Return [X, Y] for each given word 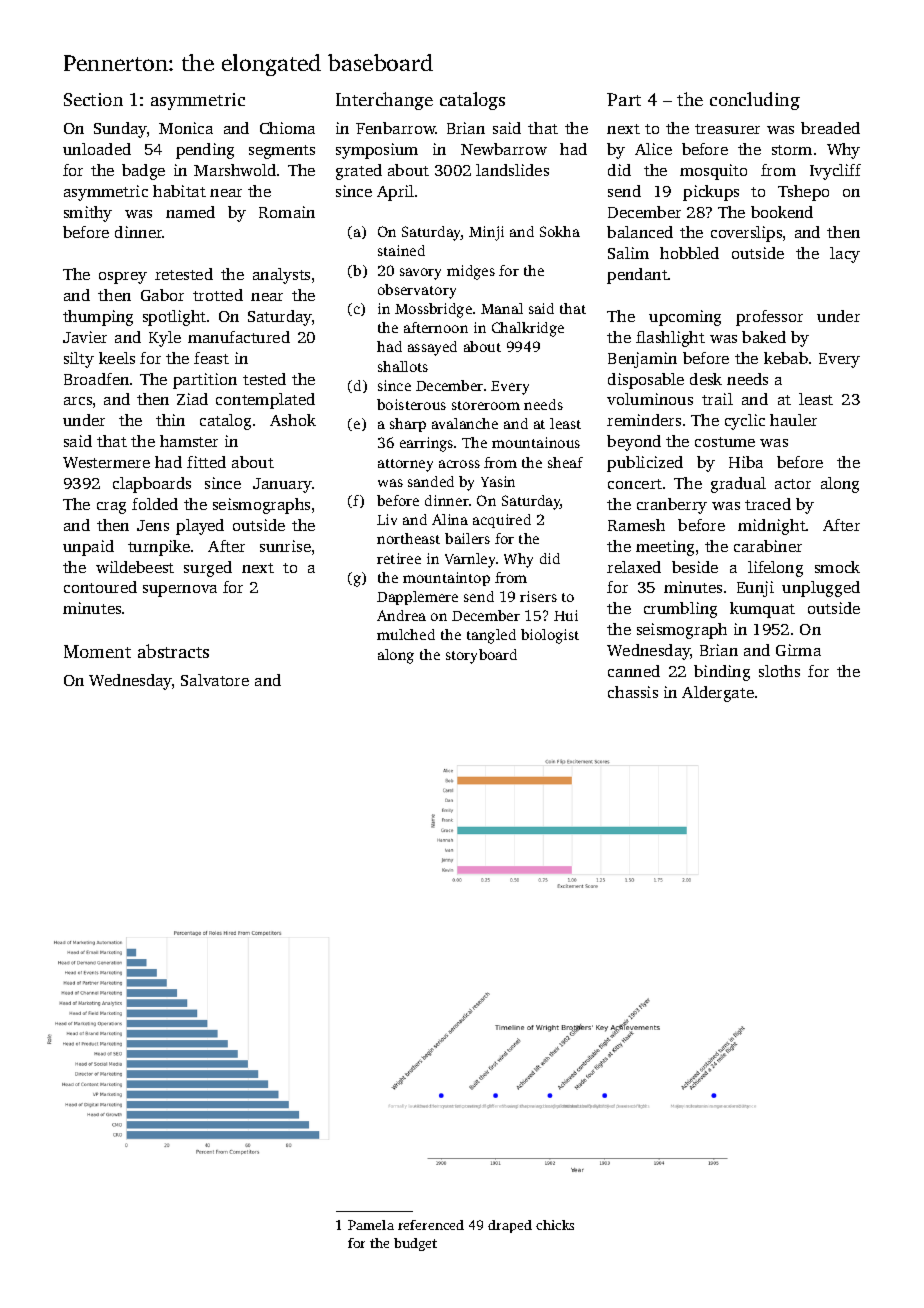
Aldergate [718, 694]
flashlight [670, 339]
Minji [486, 233]
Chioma [287, 128]
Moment [97, 651]
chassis [633, 692]
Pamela [371, 1225]
